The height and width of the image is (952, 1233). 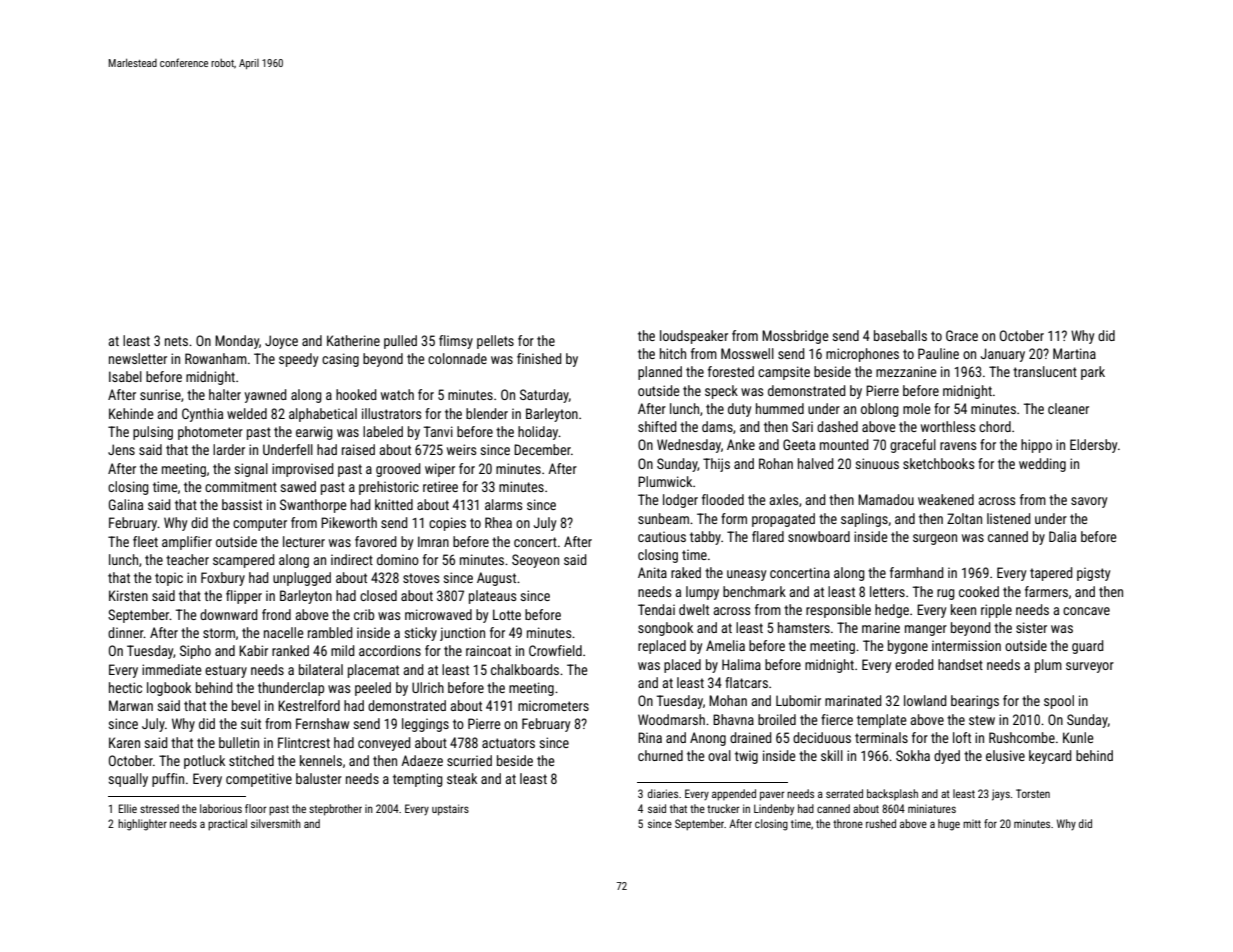 I want to click on wedding, so click(x=1042, y=465).
